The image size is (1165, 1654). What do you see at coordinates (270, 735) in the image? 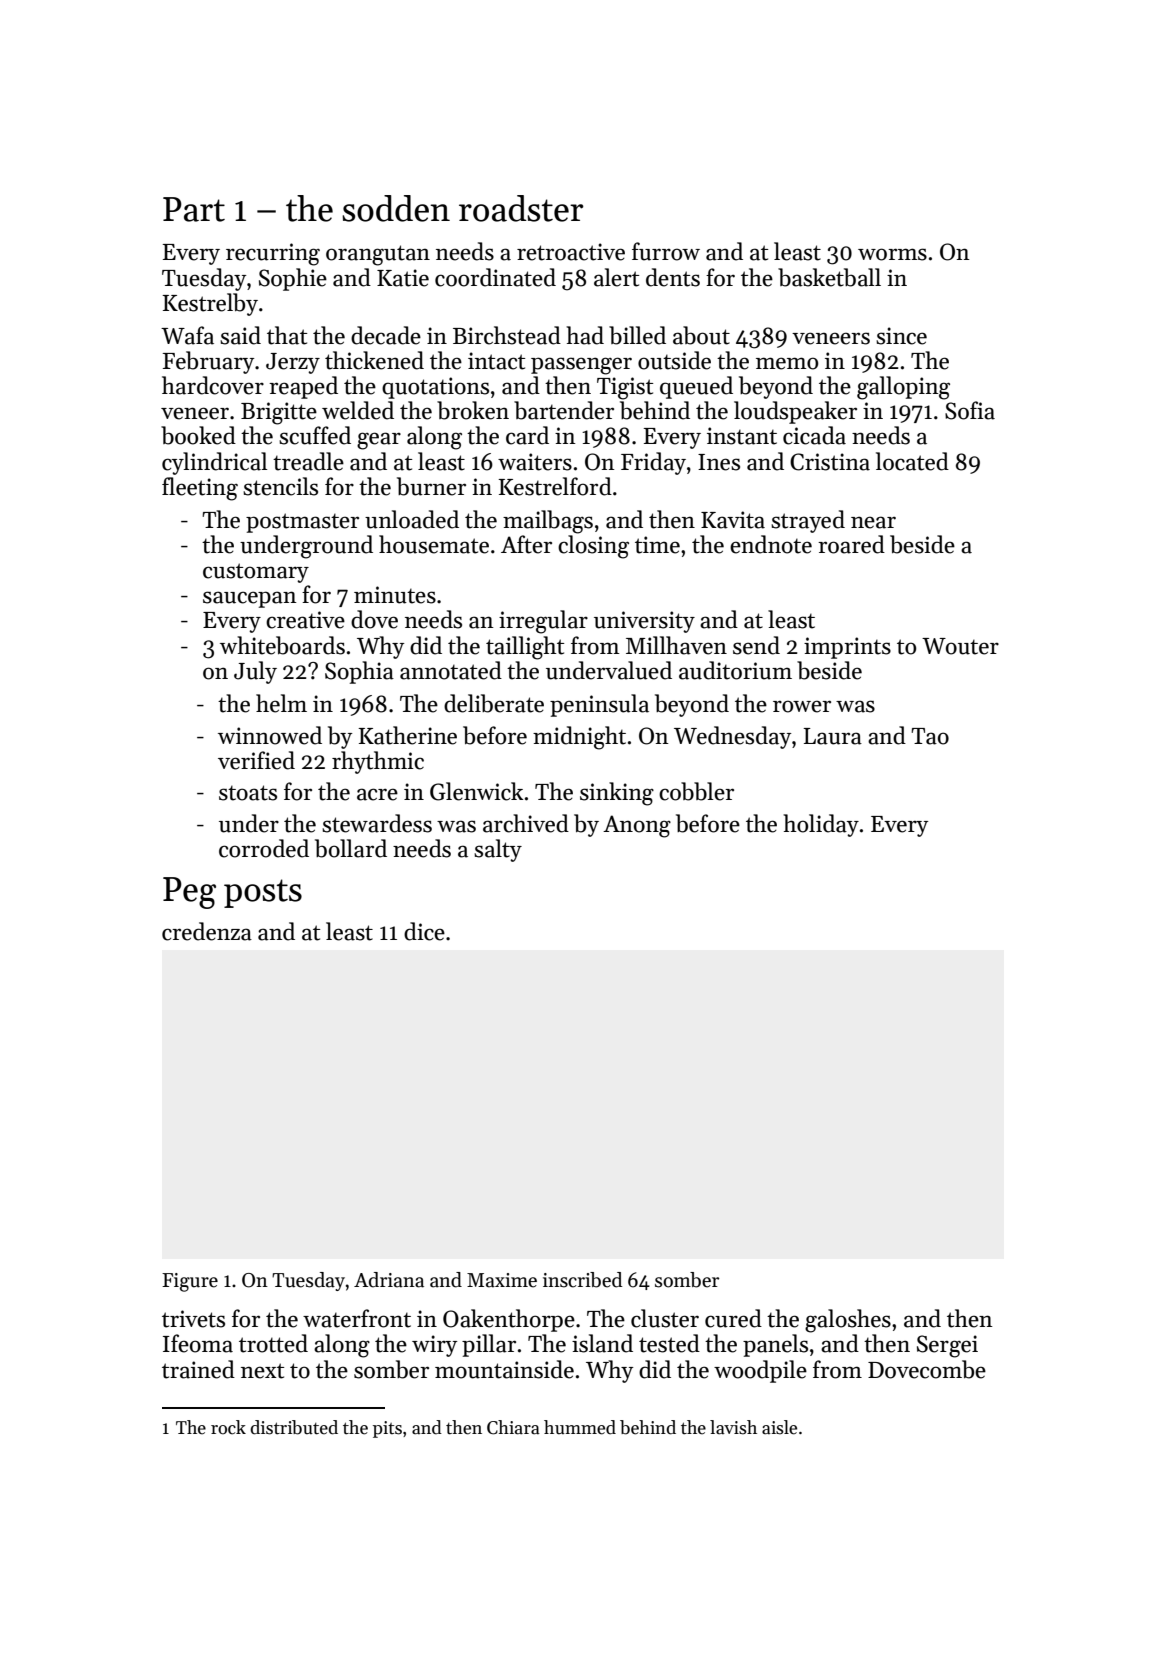
I see `winnowed` at bounding box center [270, 735].
